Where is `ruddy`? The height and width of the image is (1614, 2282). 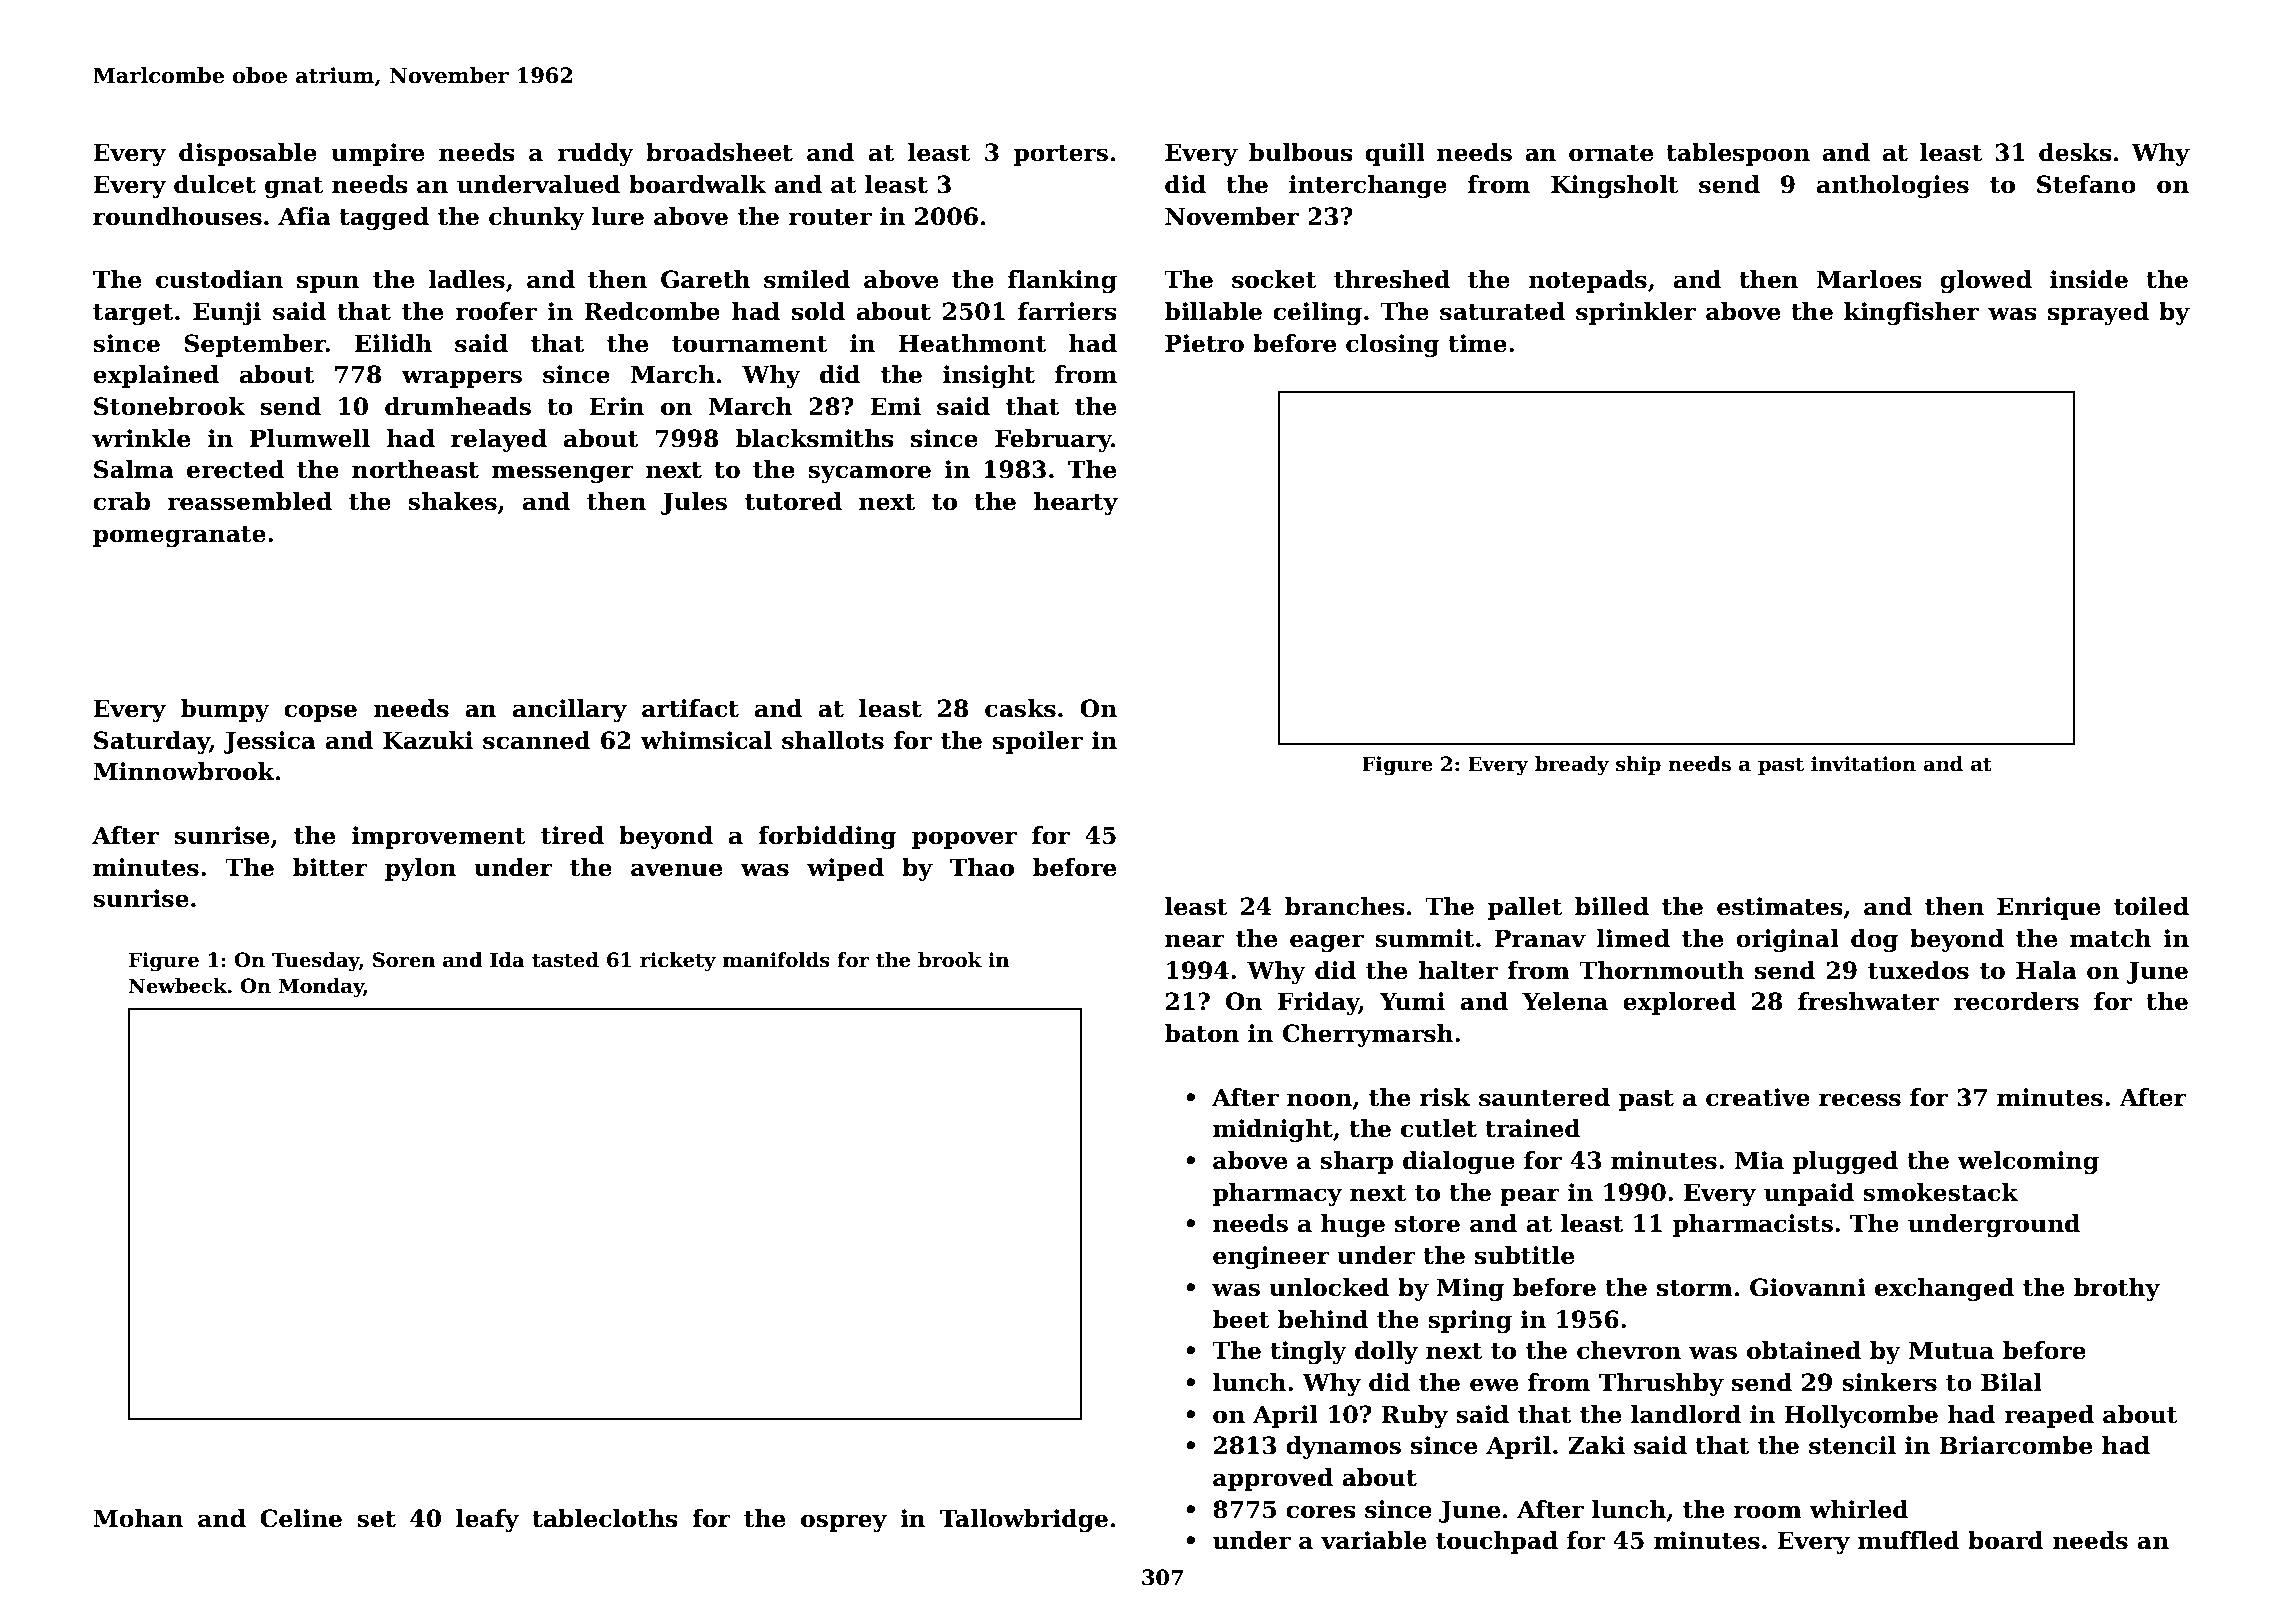
ruddy is located at coordinates (595, 154).
